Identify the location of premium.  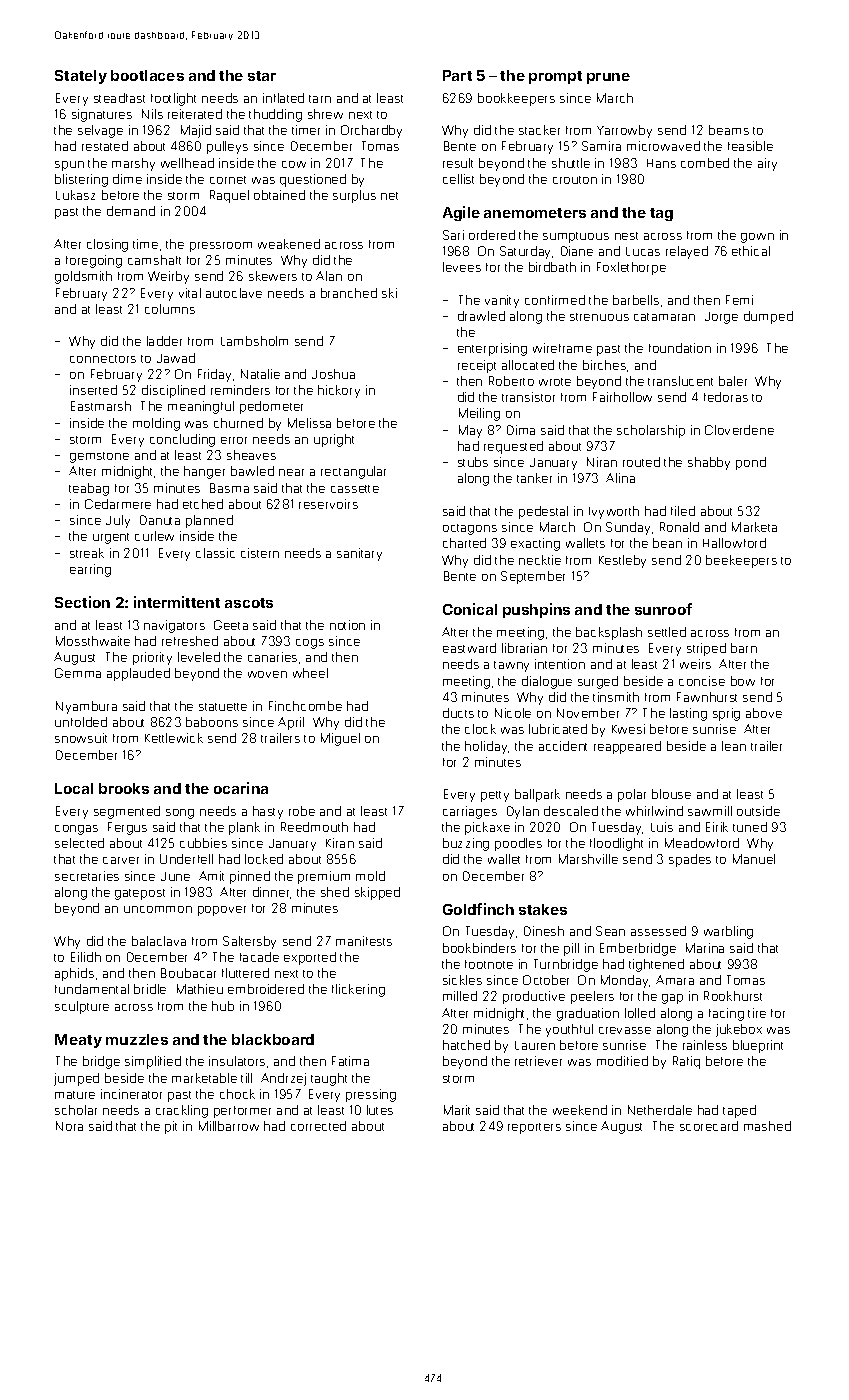
(324, 877).
